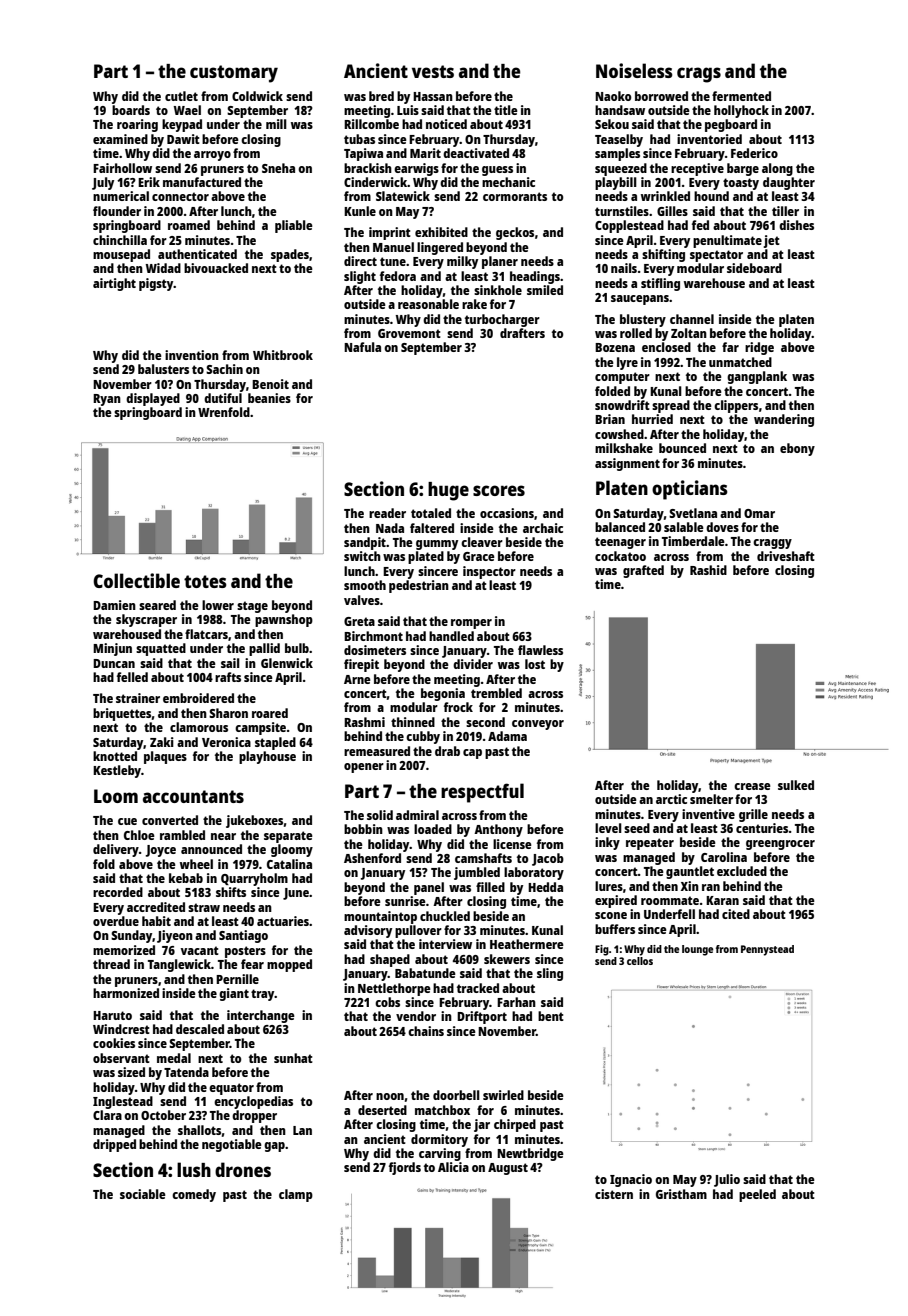 The width and height of the page is (908, 1316). I want to click on Ryan, so click(107, 400).
